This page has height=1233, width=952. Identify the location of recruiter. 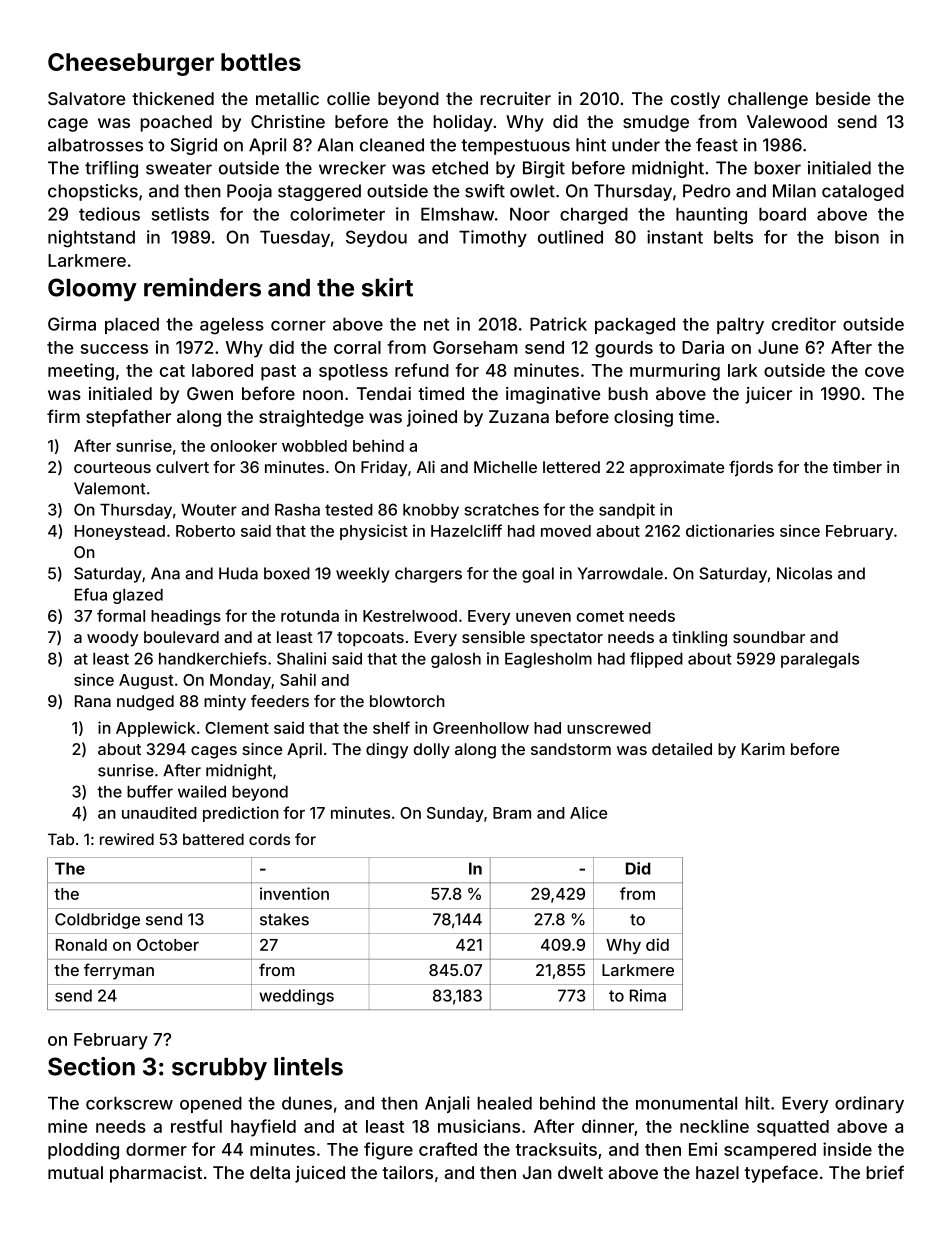
(516, 98).
